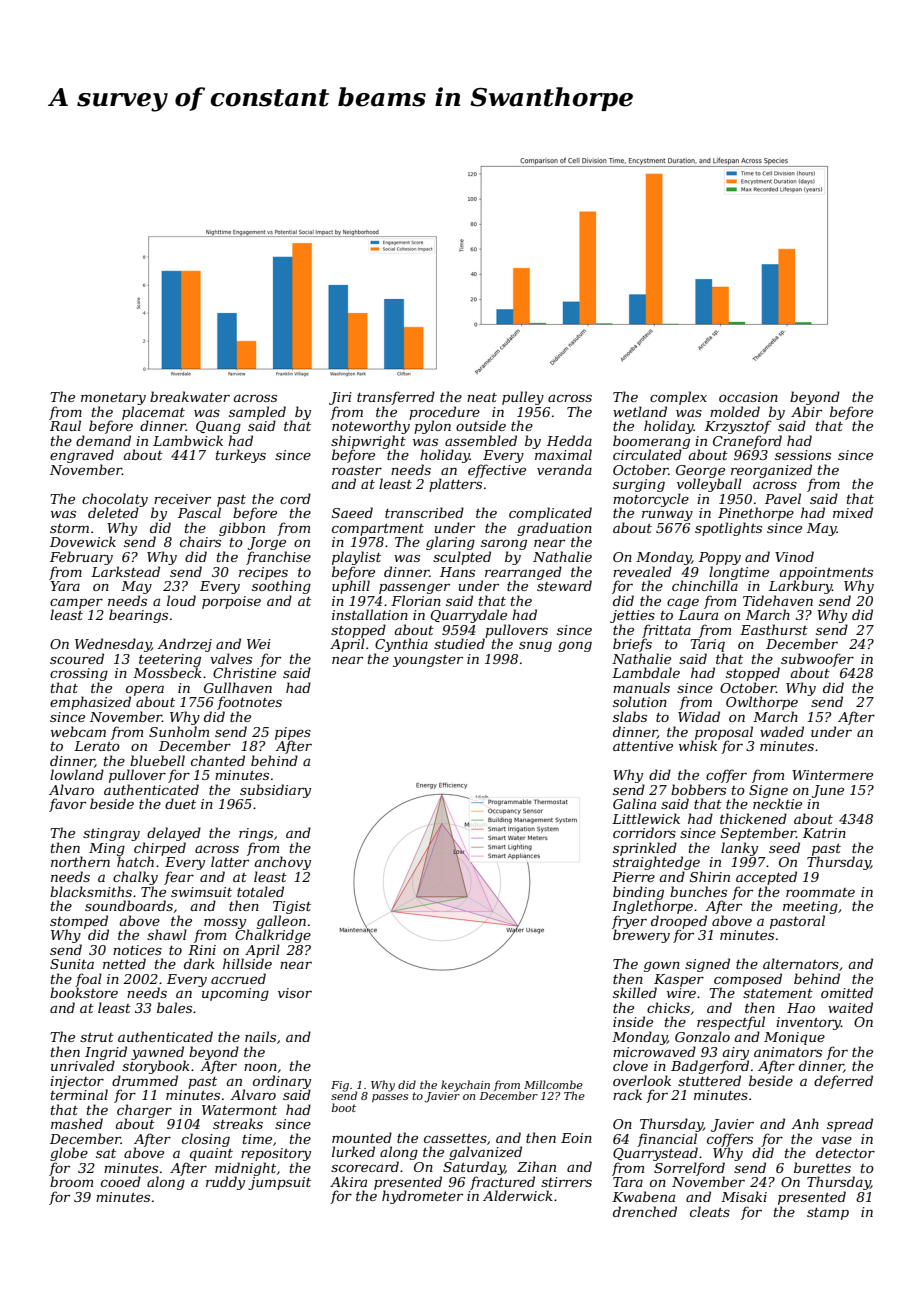 This screenshot has height=1308, width=924. Describe the element at coordinates (199, 512) in the screenshot. I see `Pascal` at that location.
